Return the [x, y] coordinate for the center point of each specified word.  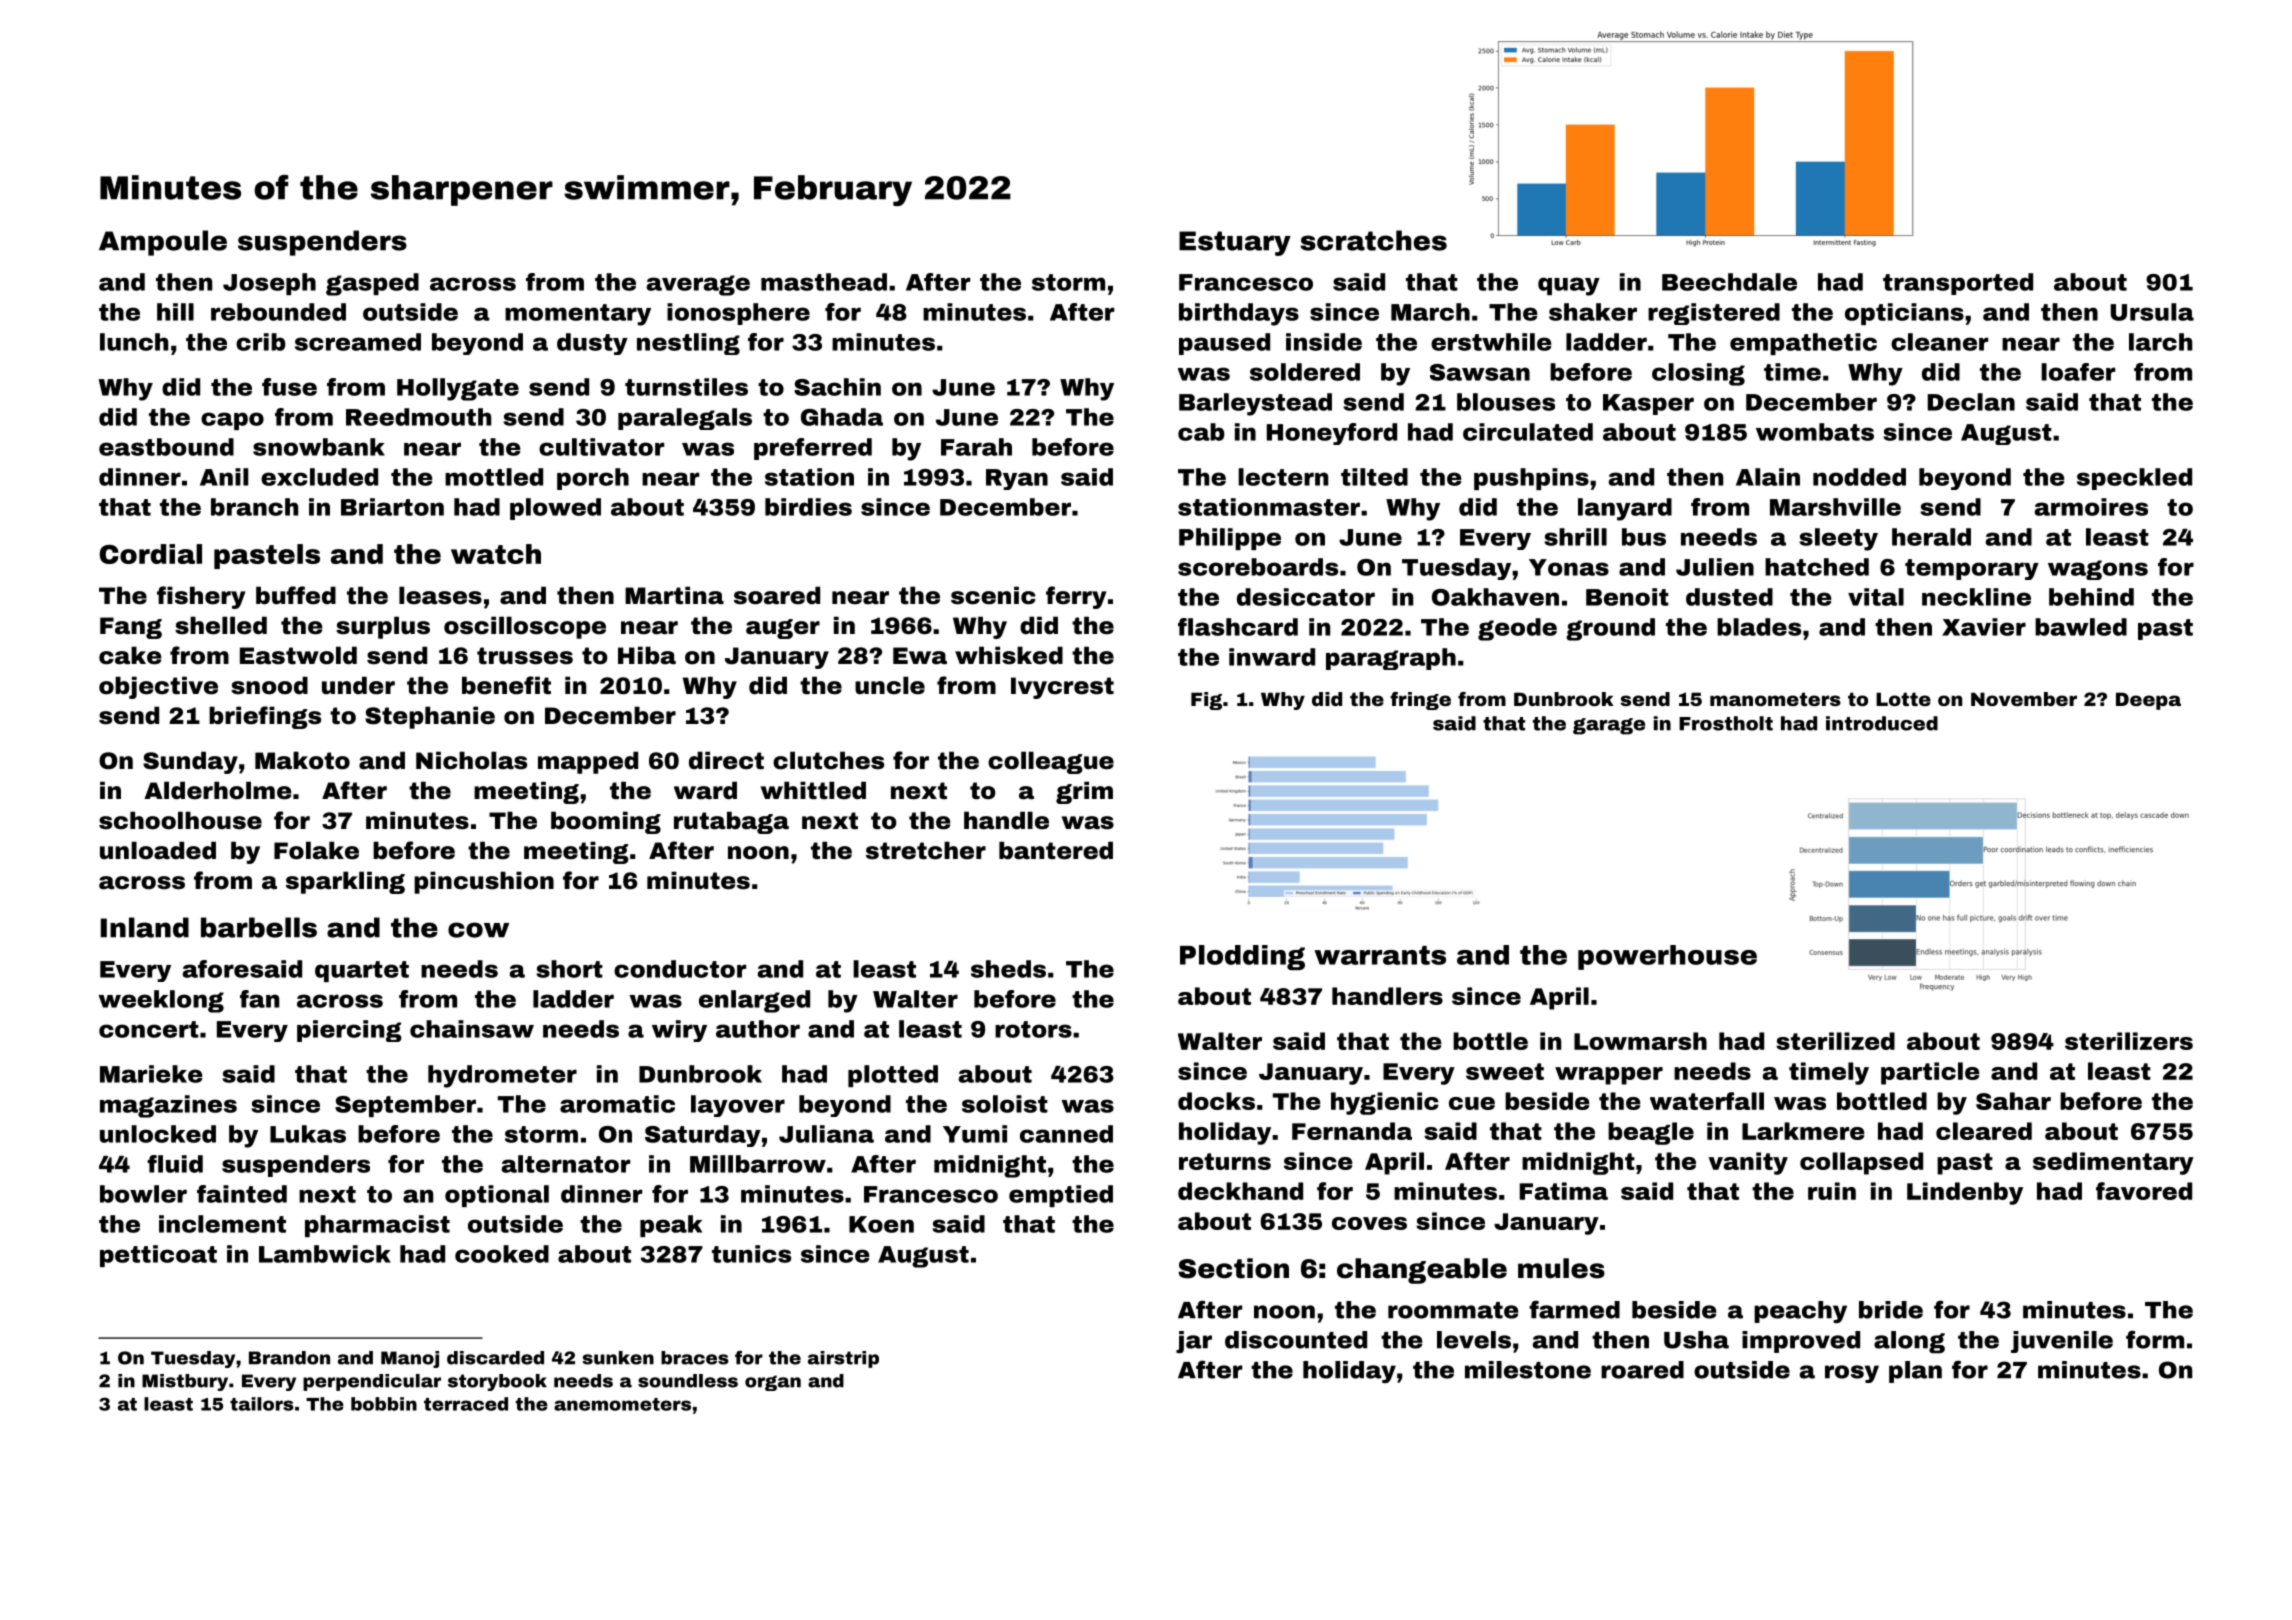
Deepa [2148, 701]
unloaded [158, 850]
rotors [1033, 1029]
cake [130, 655]
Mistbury [185, 1382]
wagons [2098, 570]
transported [1958, 284]
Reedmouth [418, 417]
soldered [1305, 372]
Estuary [1235, 243]
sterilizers [2129, 1041]
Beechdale [1729, 282]
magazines [168, 1106]
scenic [993, 595]
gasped [372, 284]
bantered [1056, 850]
